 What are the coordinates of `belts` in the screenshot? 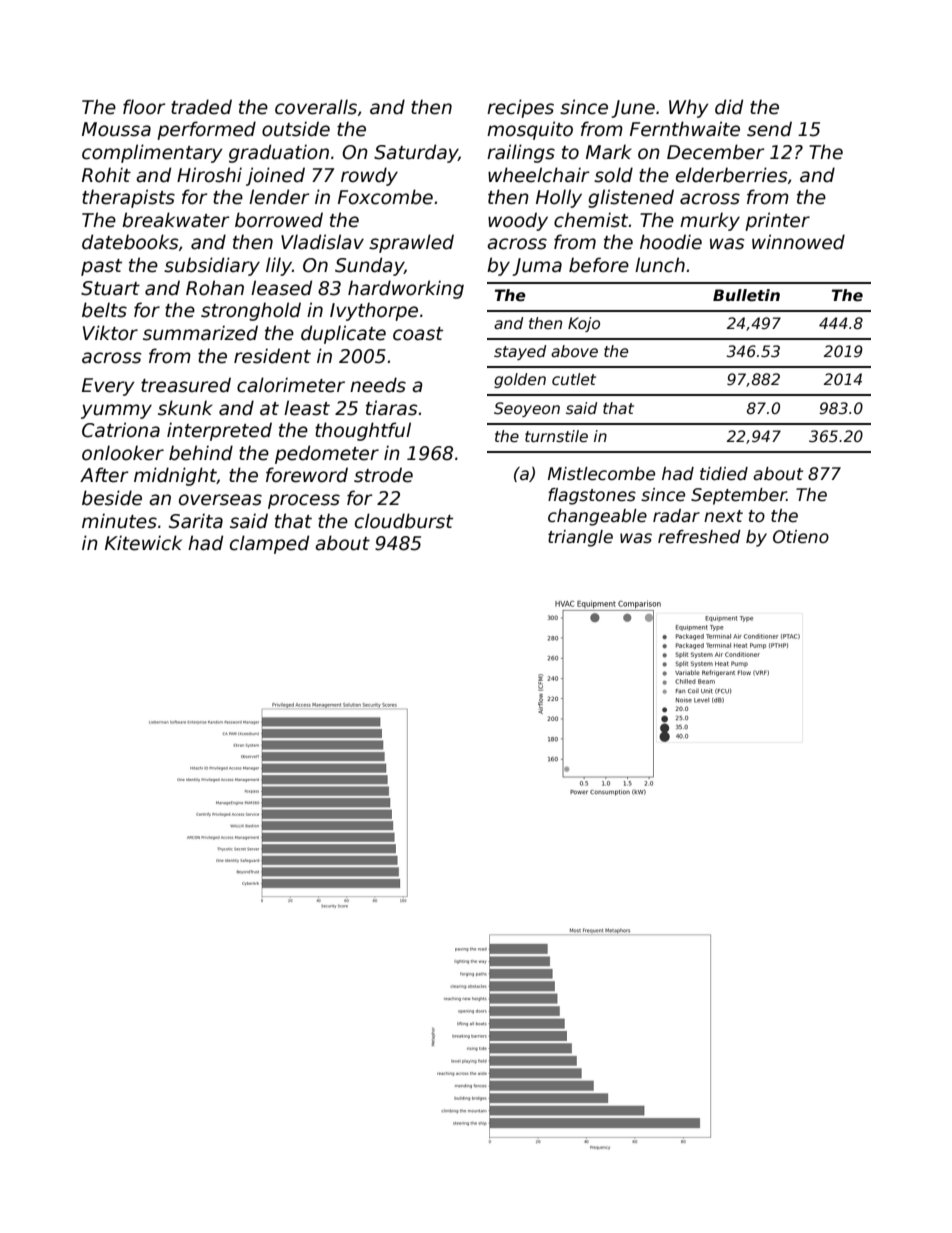 It's located at (104, 310).
